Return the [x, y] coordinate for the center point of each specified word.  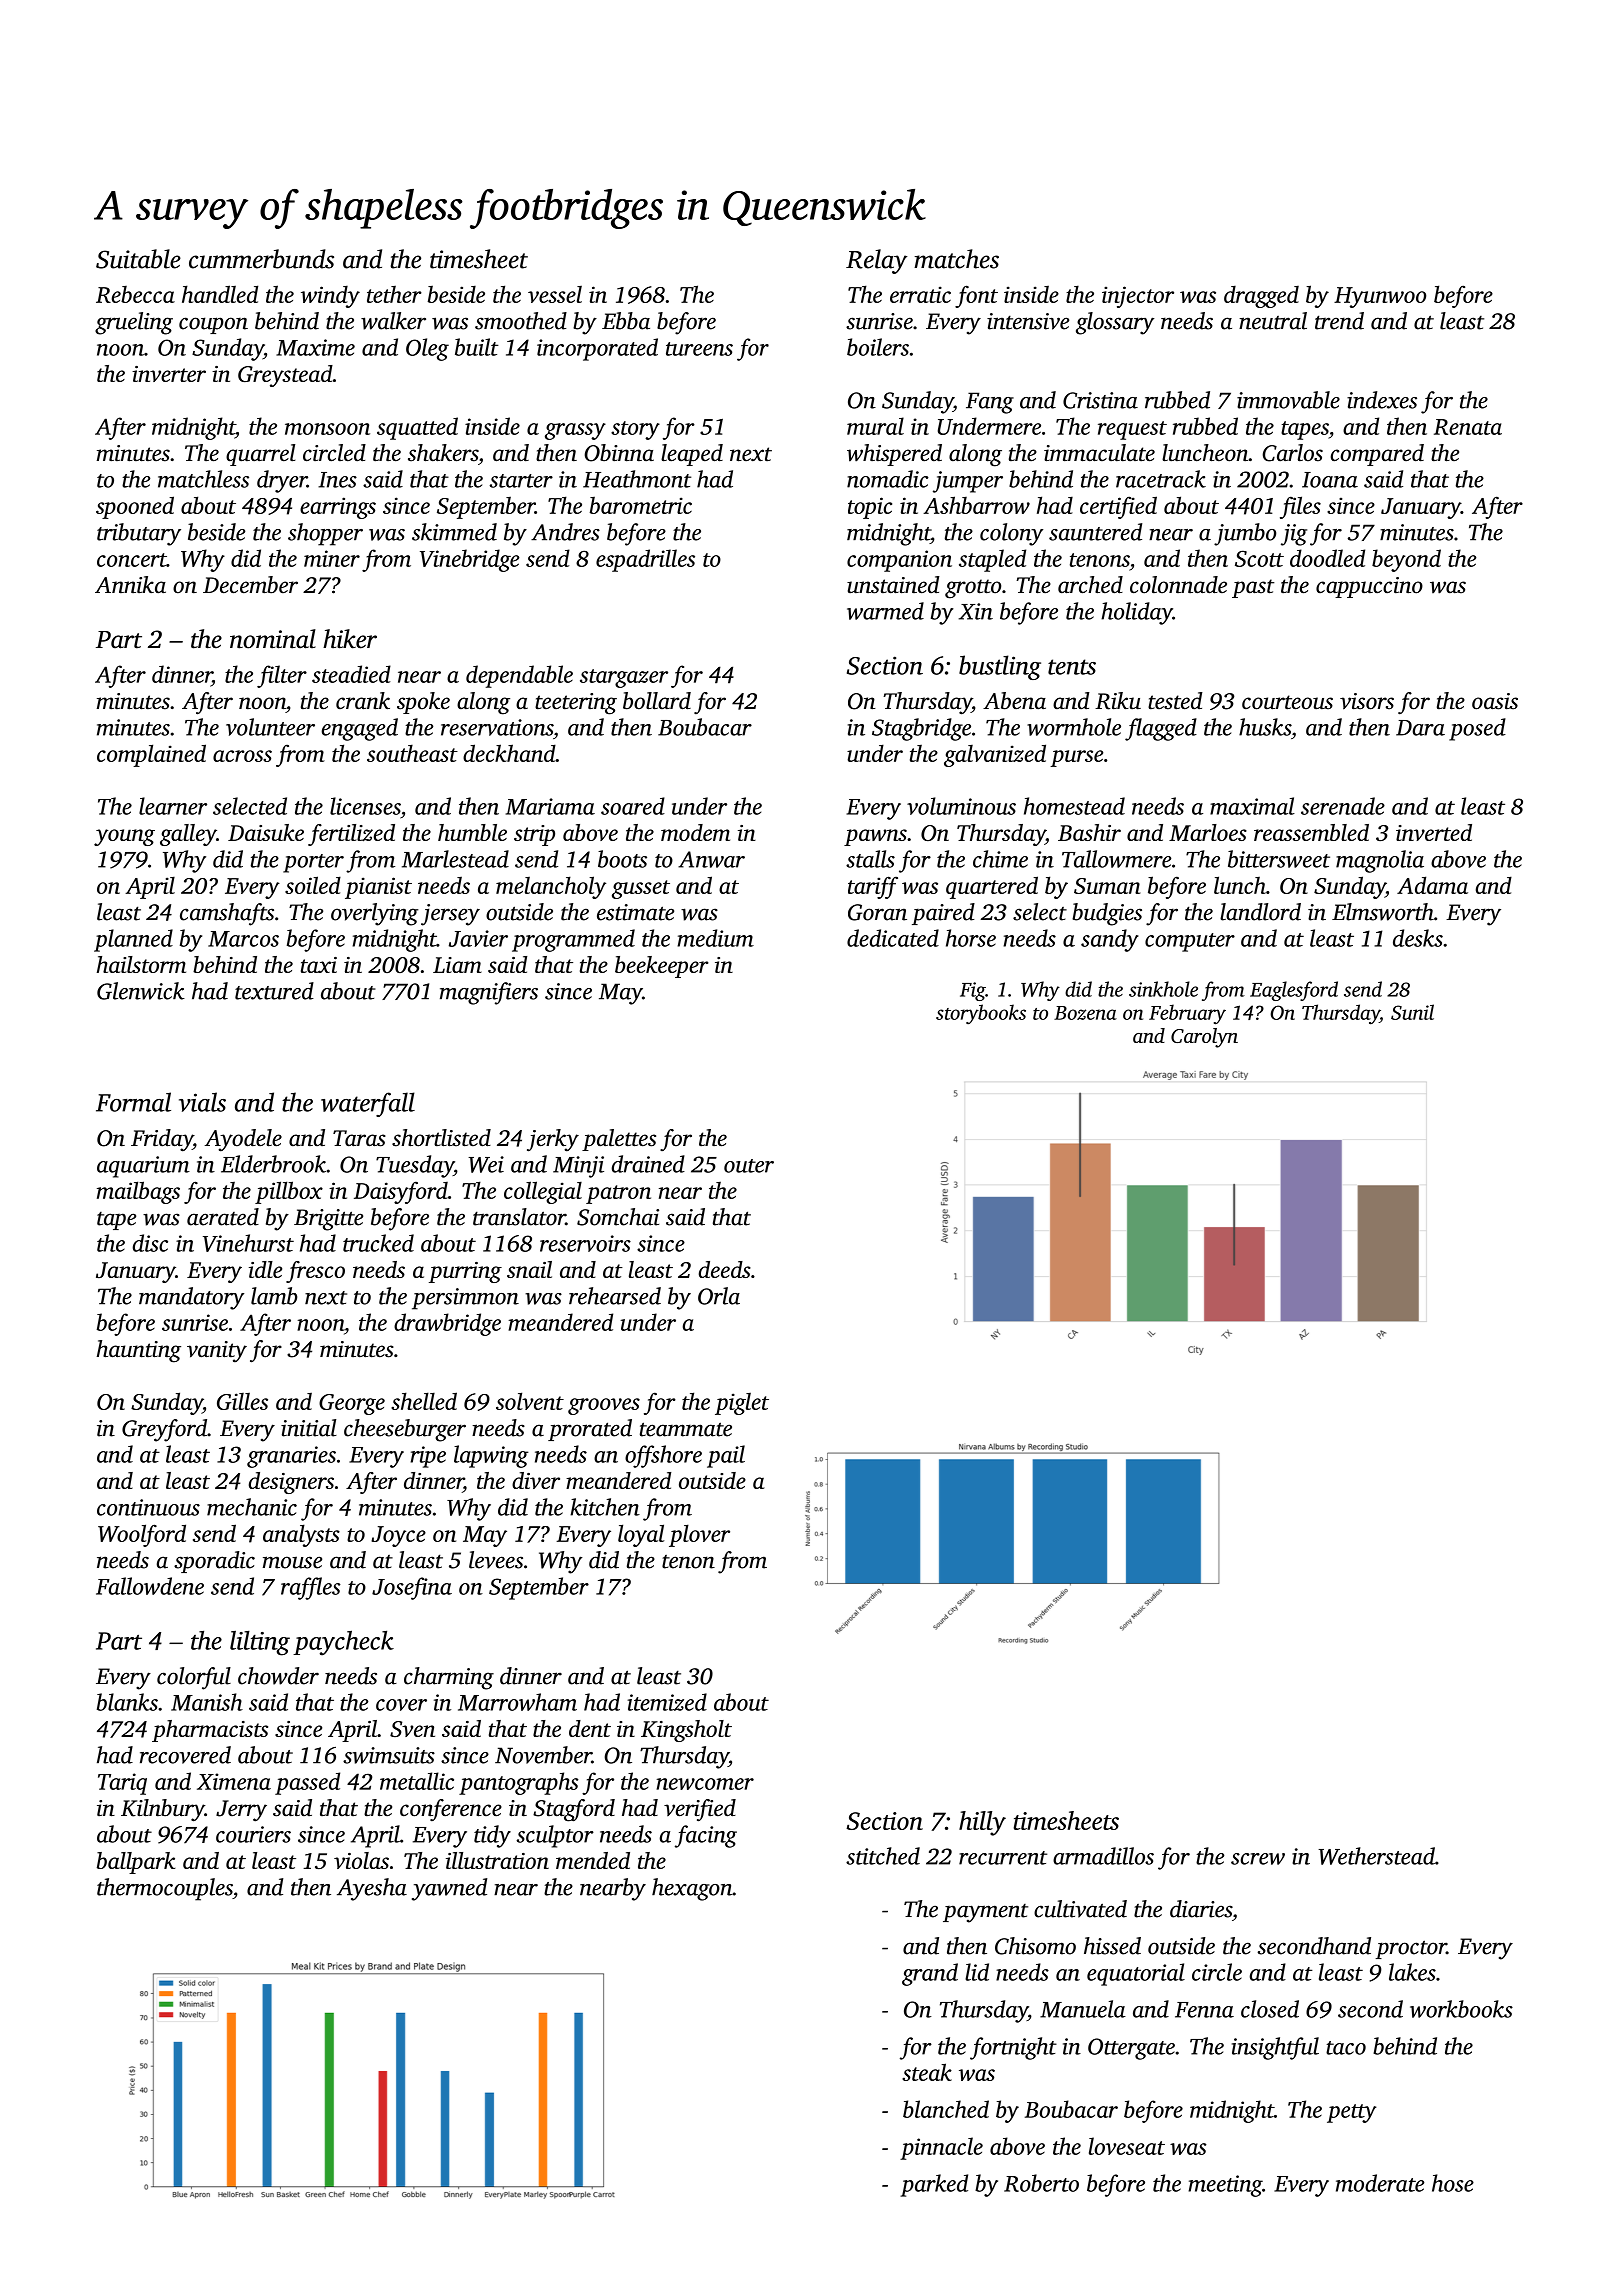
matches [956, 259]
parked [934, 2185]
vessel [555, 294]
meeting [1225, 2186]
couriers [253, 1834]
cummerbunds [261, 259]
